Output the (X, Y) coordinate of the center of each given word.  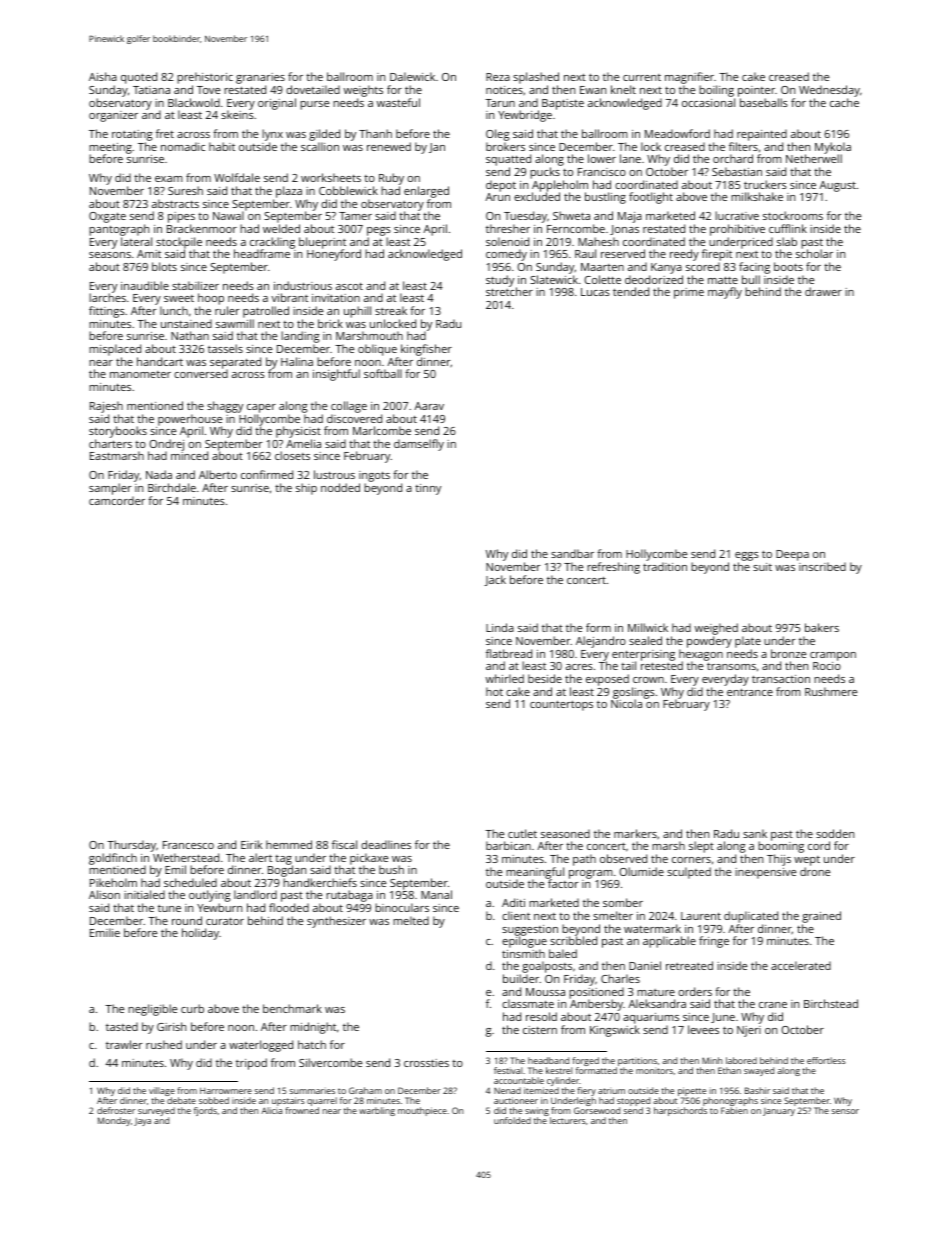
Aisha (103, 76)
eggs (747, 556)
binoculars (402, 907)
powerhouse (190, 420)
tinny (428, 489)
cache (844, 102)
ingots (374, 476)
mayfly (725, 293)
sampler (110, 489)
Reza (498, 77)
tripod (251, 1064)
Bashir (757, 1090)
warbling (377, 1111)
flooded (289, 907)
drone (815, 871)
